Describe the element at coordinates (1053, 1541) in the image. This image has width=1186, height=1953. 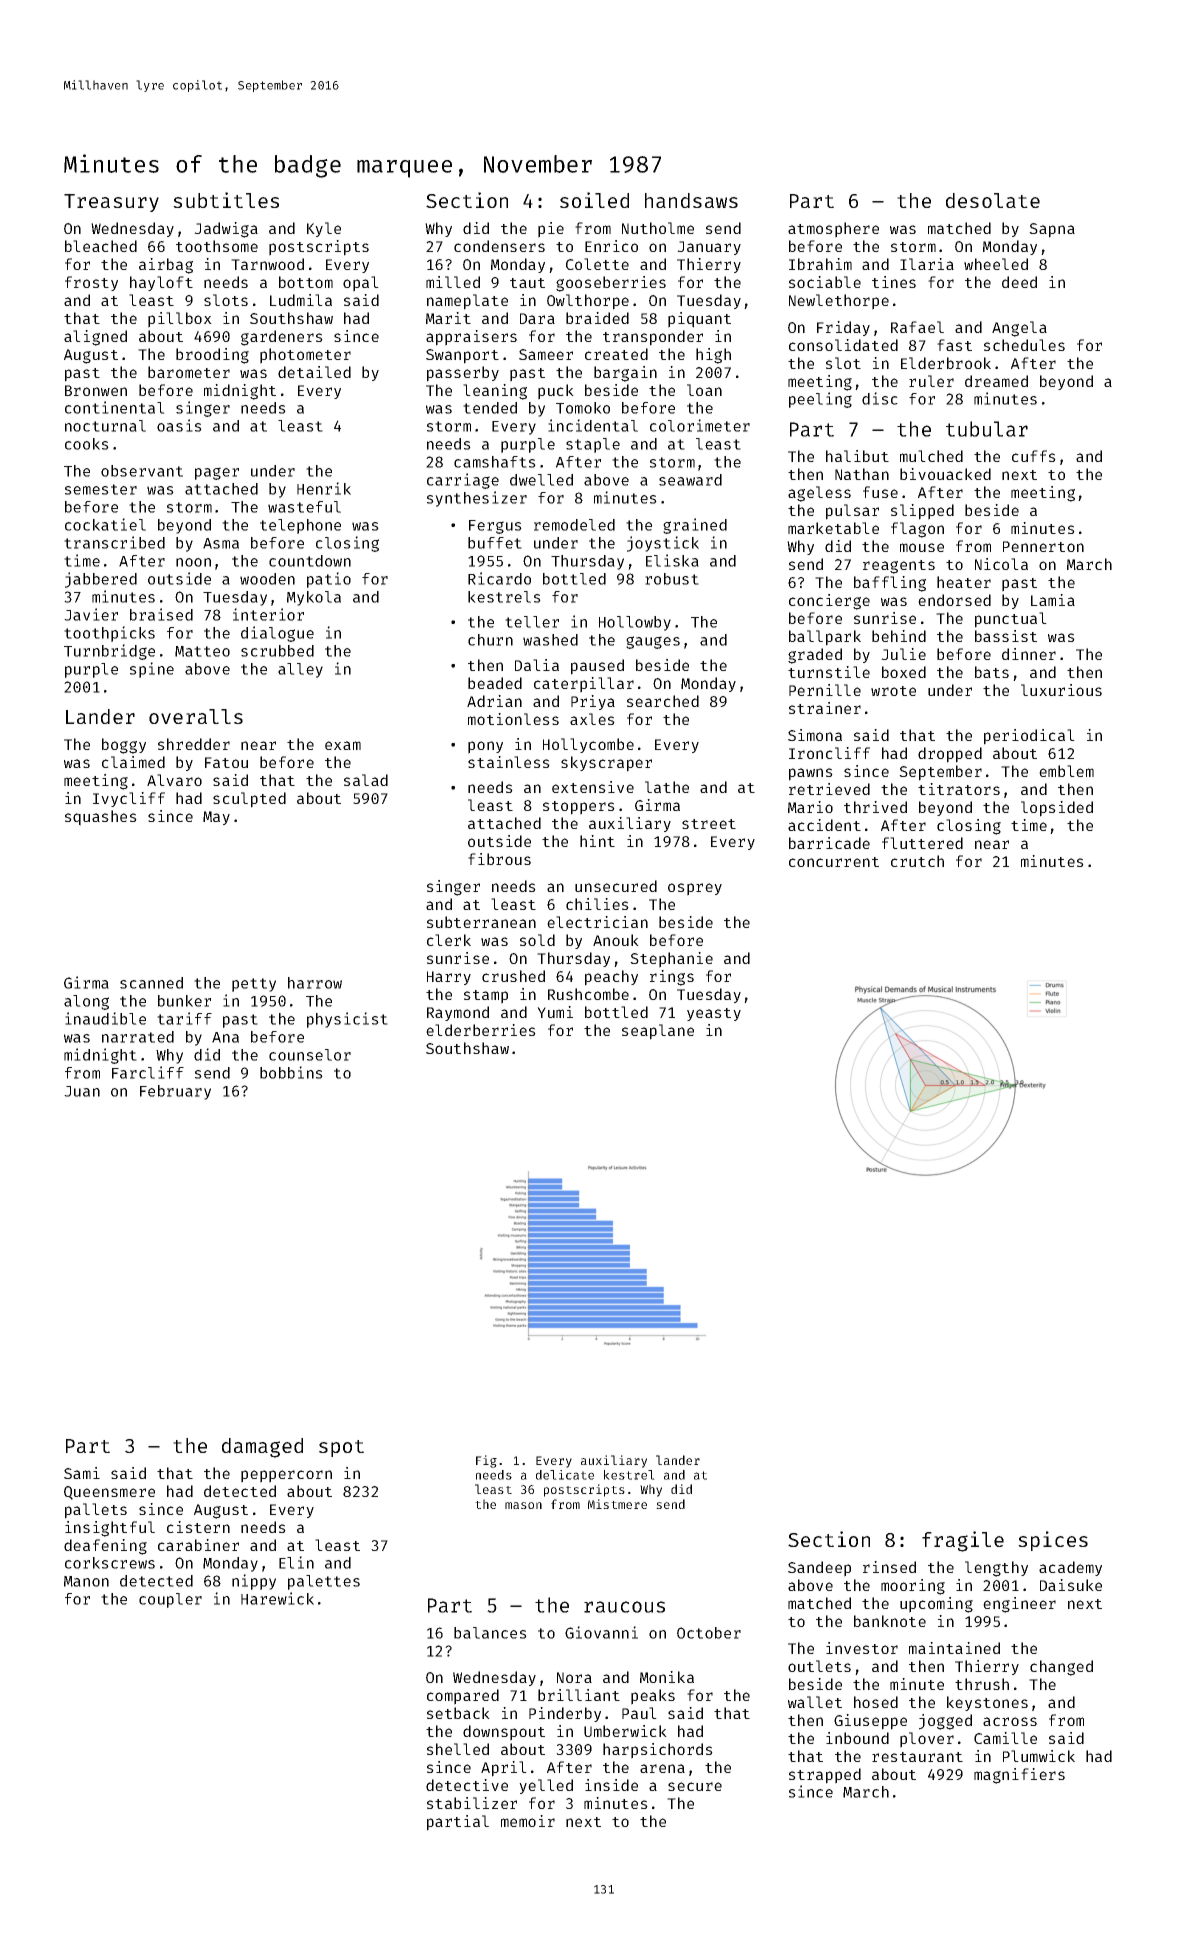
I see `spices` at that location.
